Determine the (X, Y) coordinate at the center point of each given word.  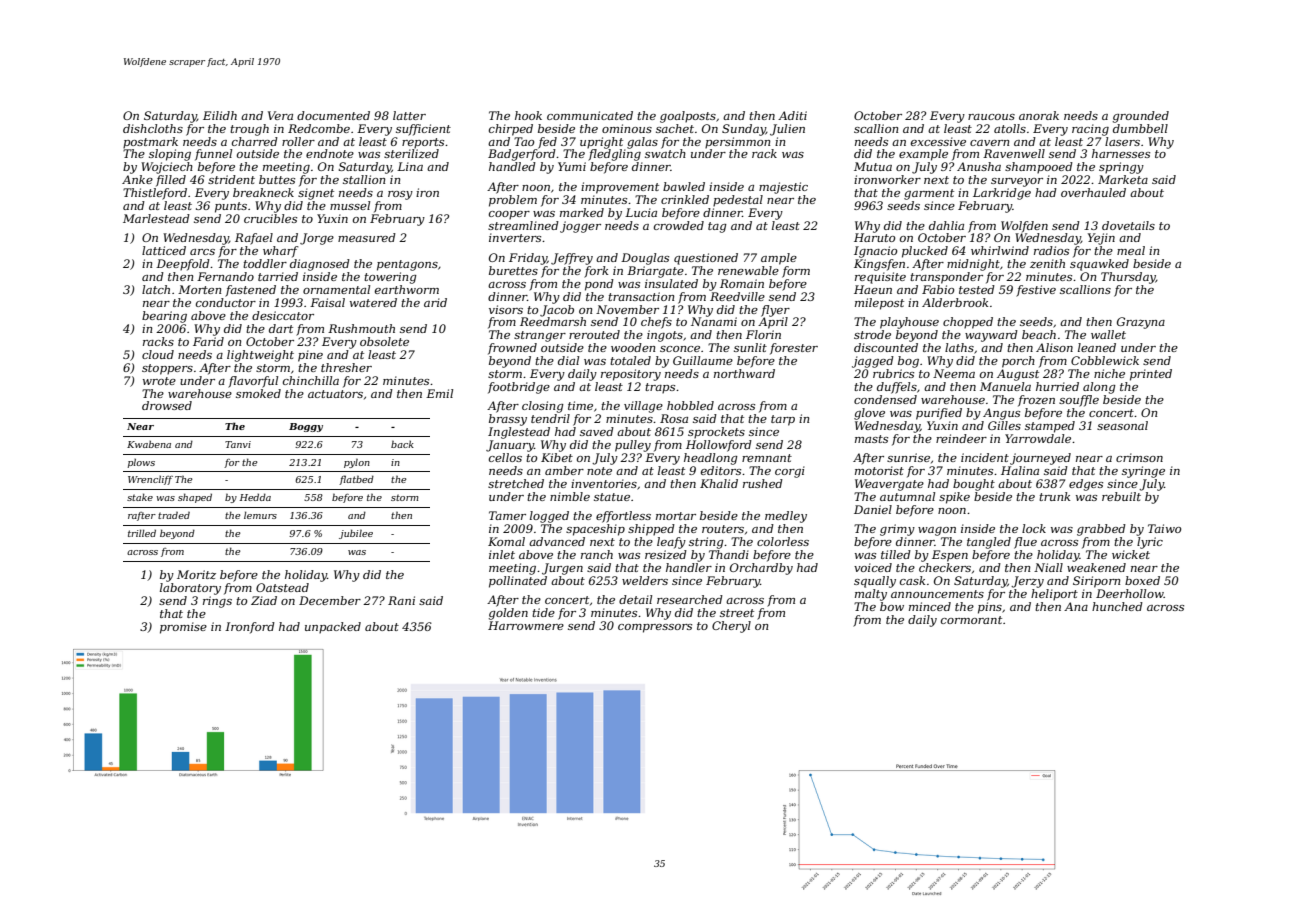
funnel (213, 155)
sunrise (908, 457)
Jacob (557, 311)
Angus (1001, 414)
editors (721, 470)
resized (666, 554)
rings (217, 602)
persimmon (737, 143)
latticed (164, 250)
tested (977, 289)
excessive (938, 141)
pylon (357, 463)
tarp (783, 420)
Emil (439, 393)
